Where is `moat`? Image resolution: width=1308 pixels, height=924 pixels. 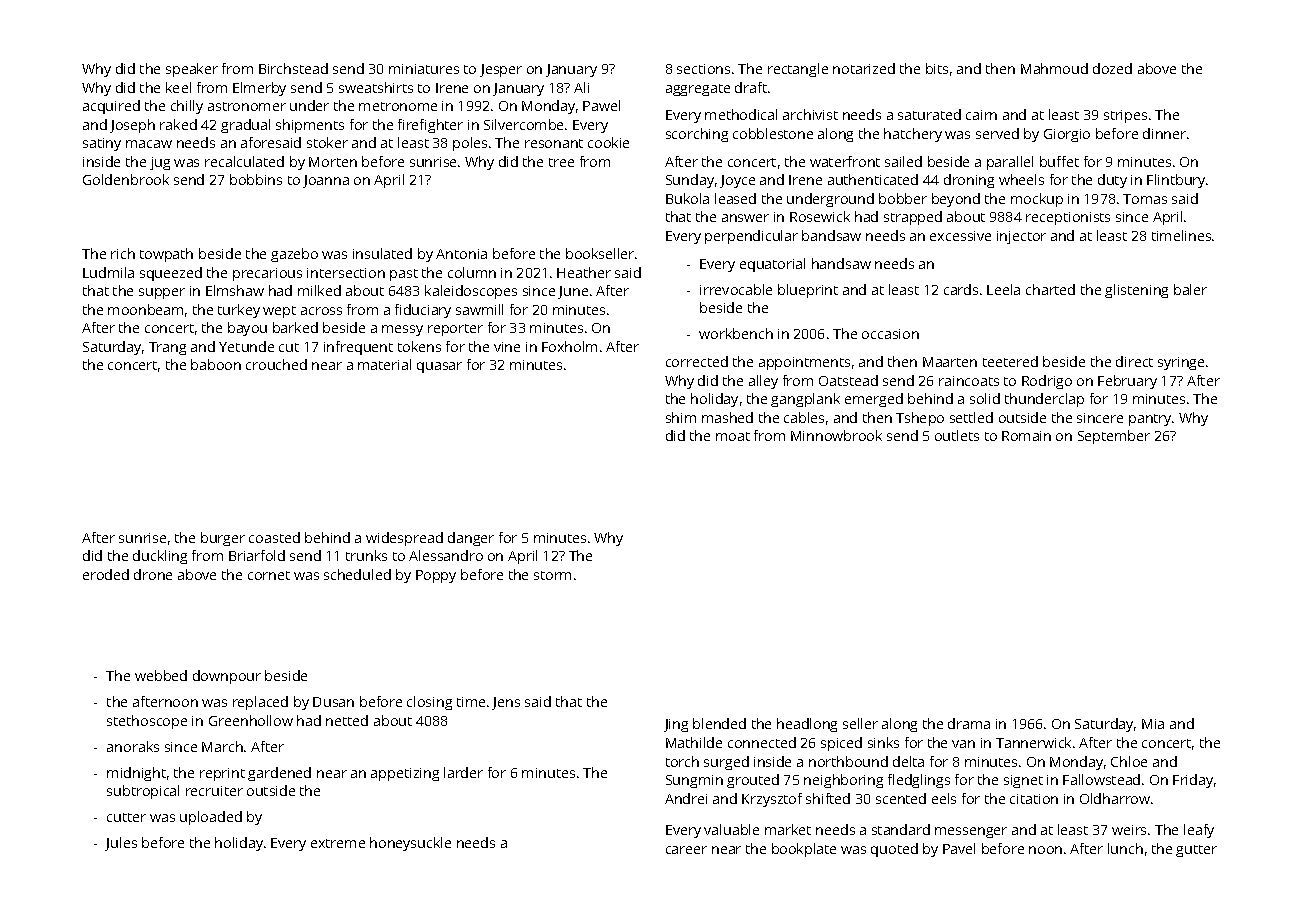
moat is located at coordinates (733, 436).
